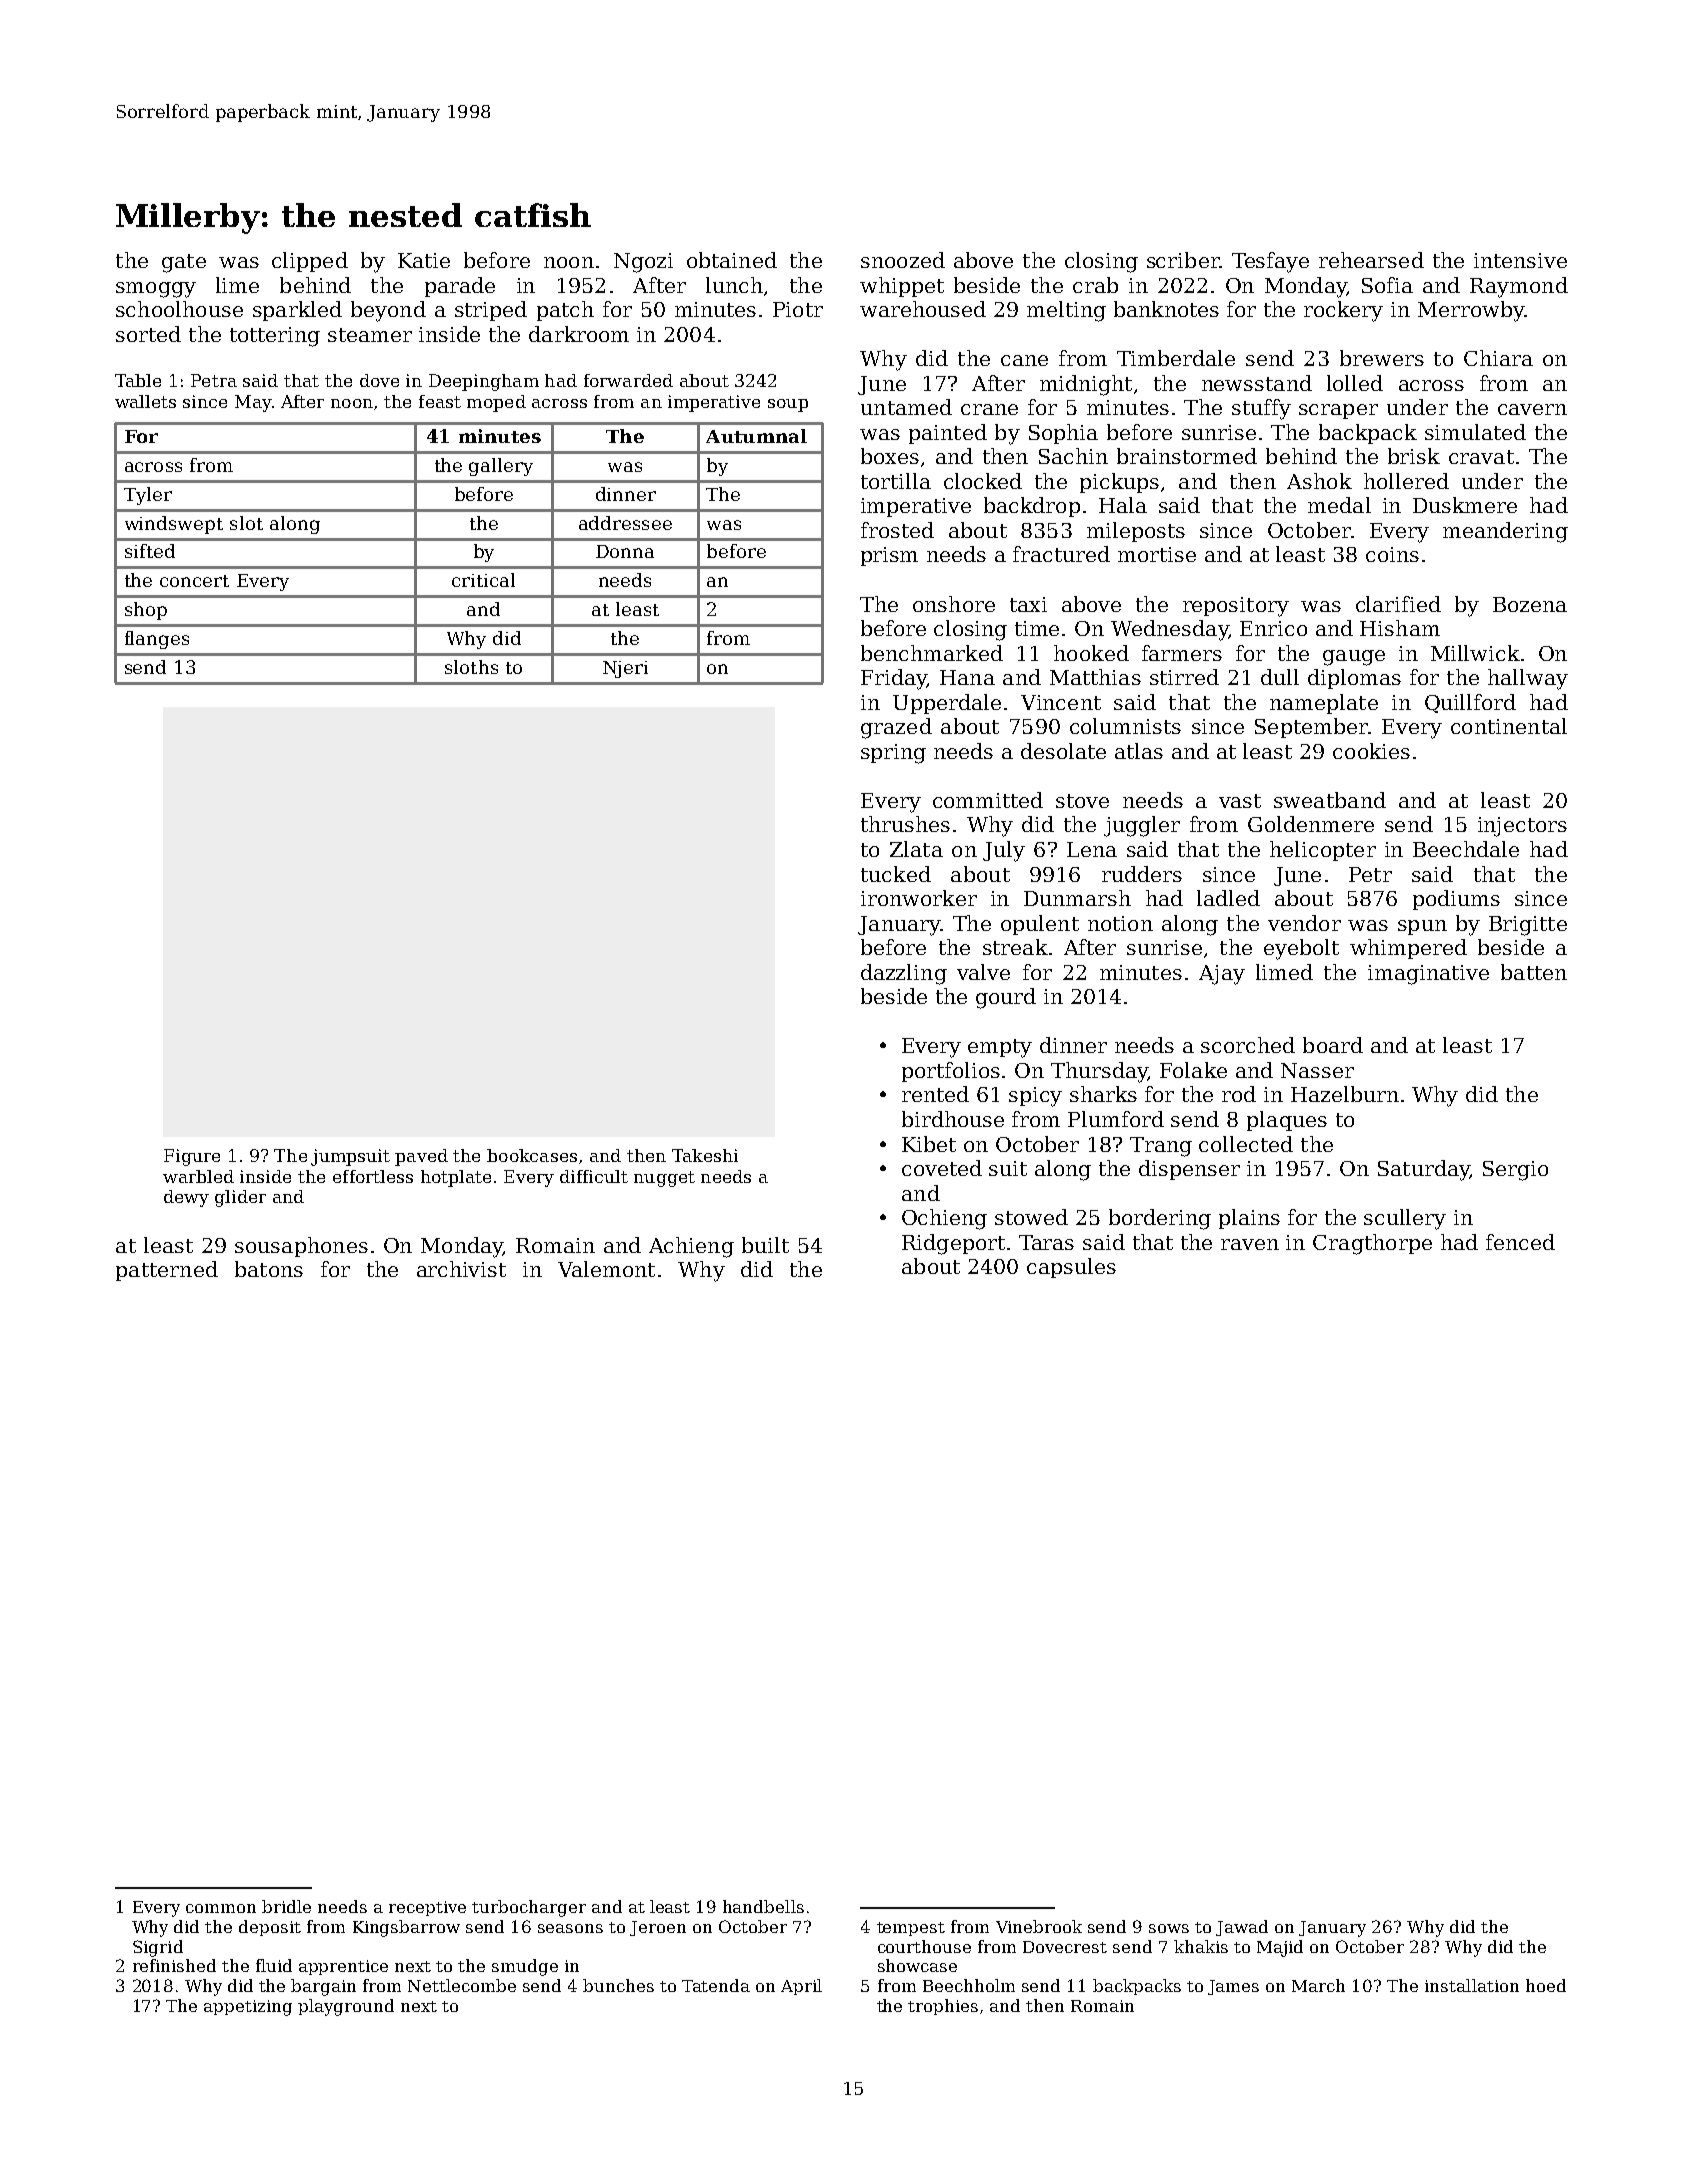 Image resolution: width=1683 pixels, height=2178 pixels. I want to click on gate, so click(184, 263).
